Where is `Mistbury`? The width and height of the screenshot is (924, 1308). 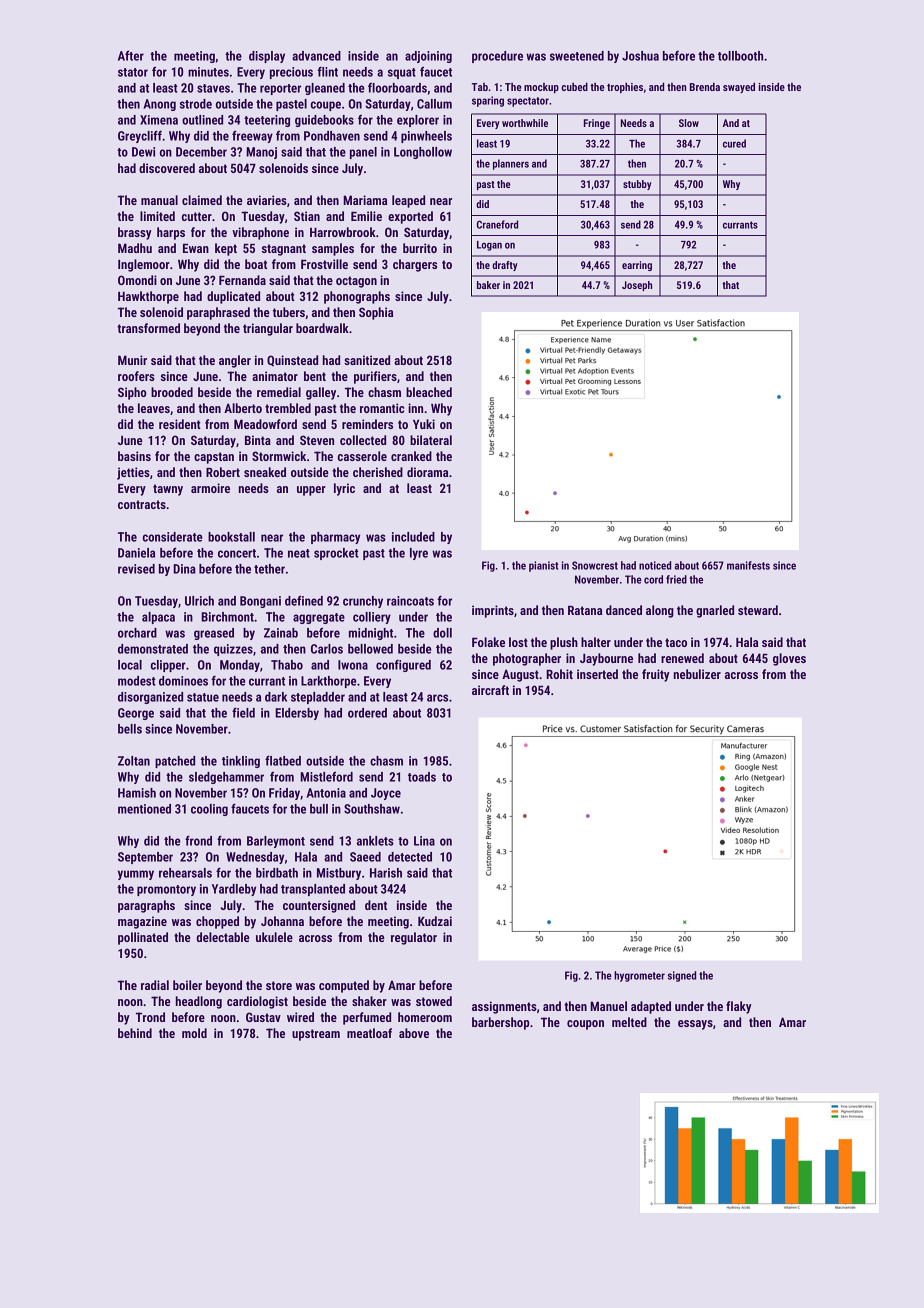 Mistbury is located at coordinates (339, 874).
